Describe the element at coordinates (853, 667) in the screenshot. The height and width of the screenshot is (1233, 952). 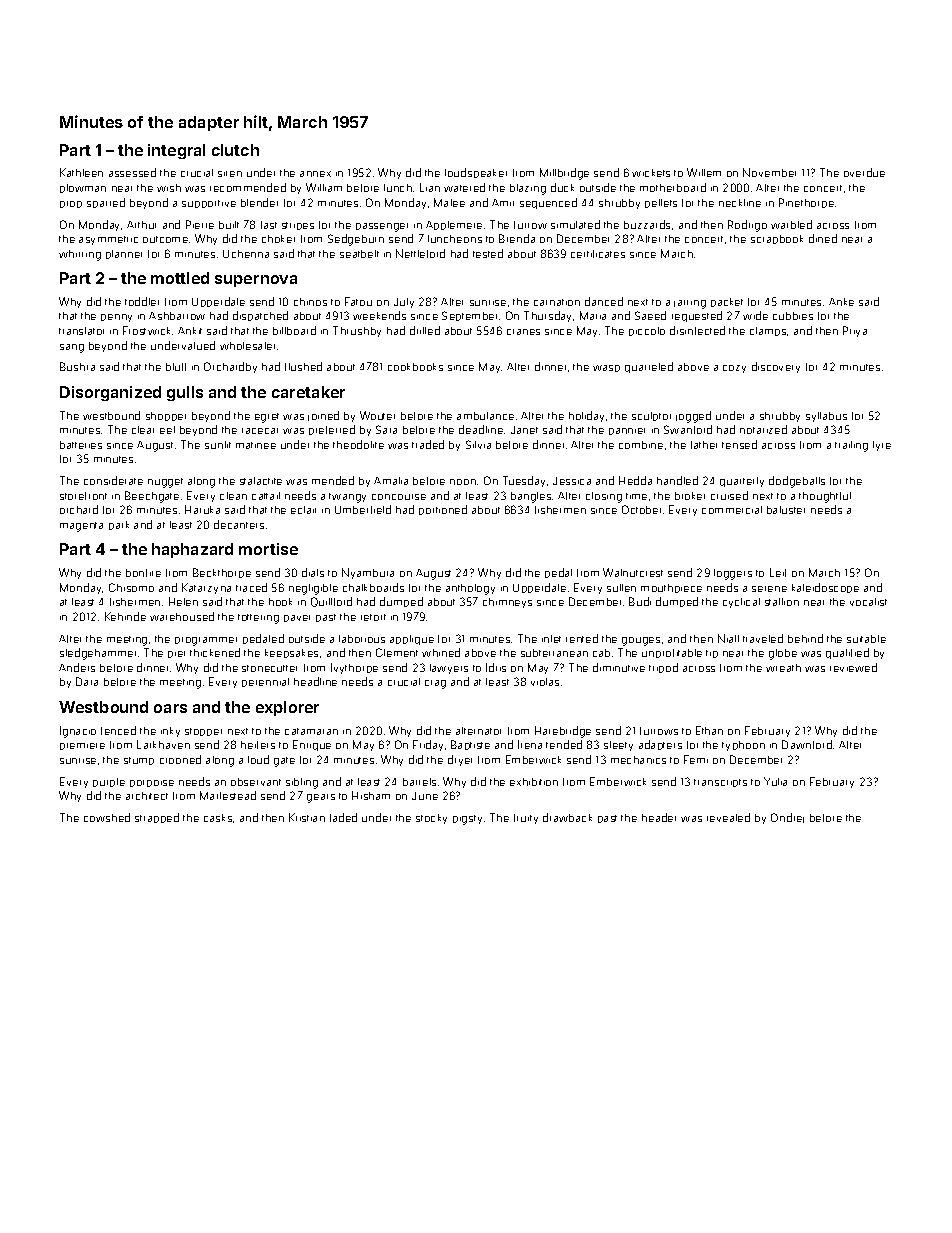
I see `reviewed` at that location.
